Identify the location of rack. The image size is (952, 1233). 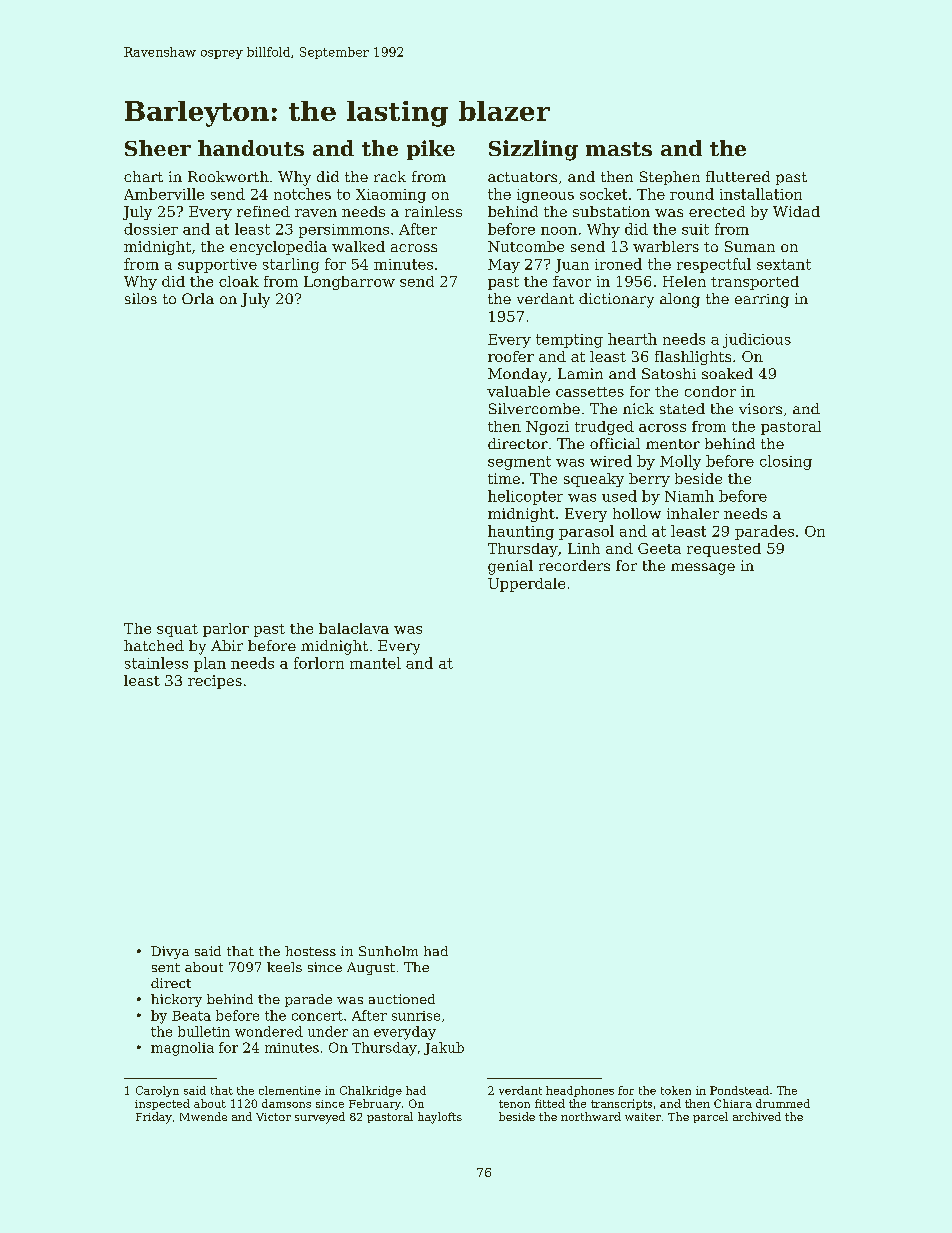
(390, 176).
